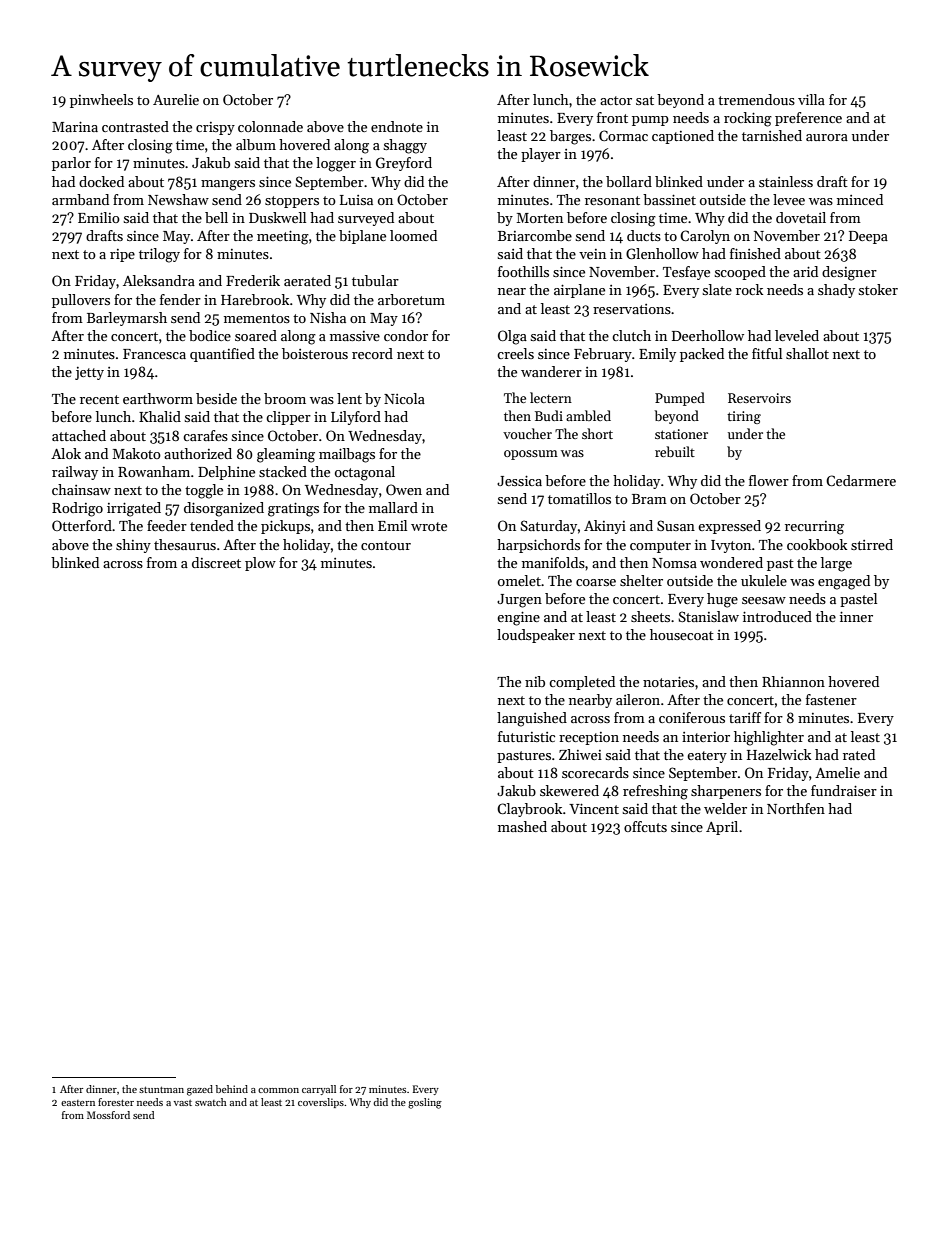  I want to click on stationer, so click(681, 434).
